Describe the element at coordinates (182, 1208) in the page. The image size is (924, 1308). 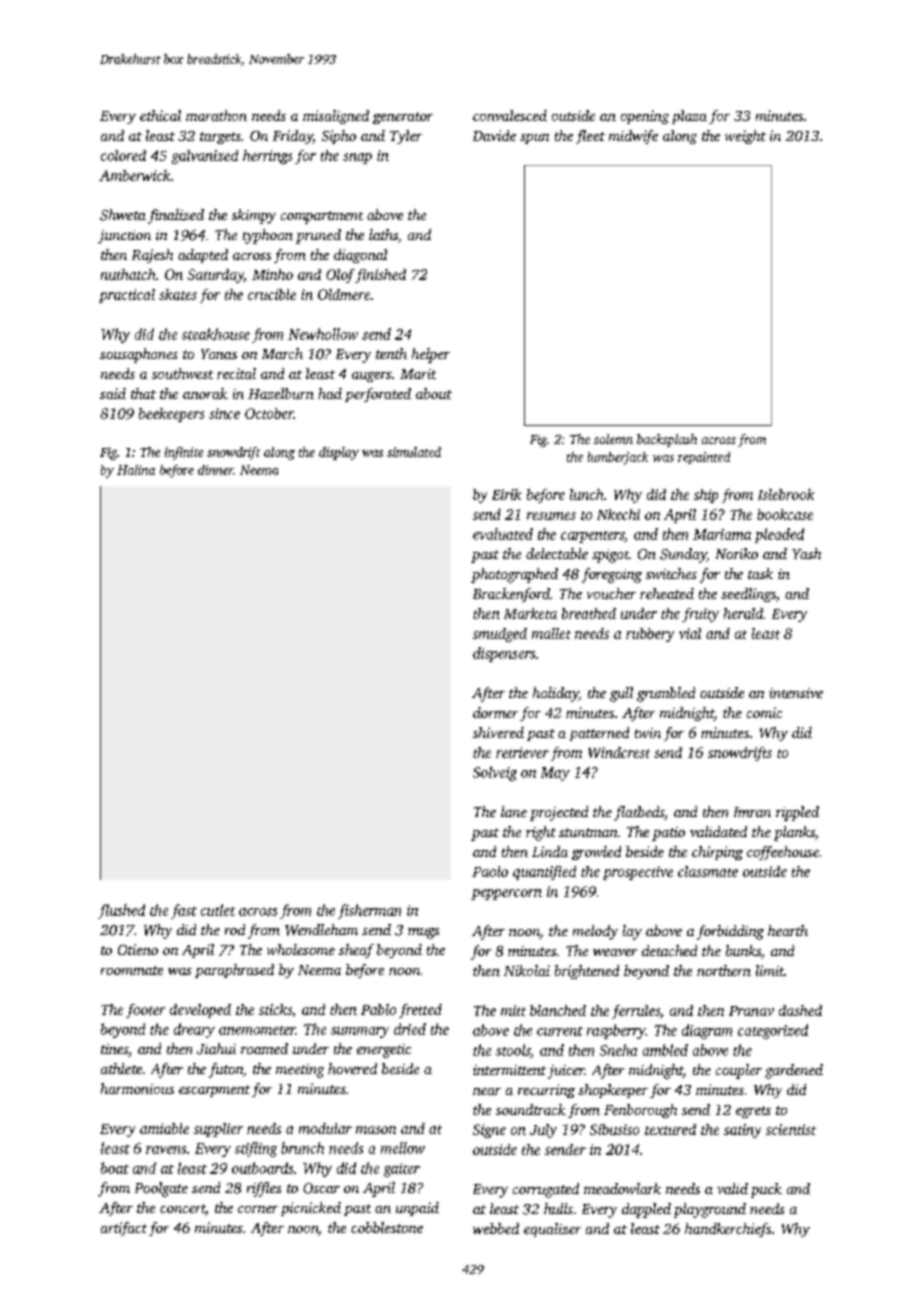
I see `concert` at that location.
